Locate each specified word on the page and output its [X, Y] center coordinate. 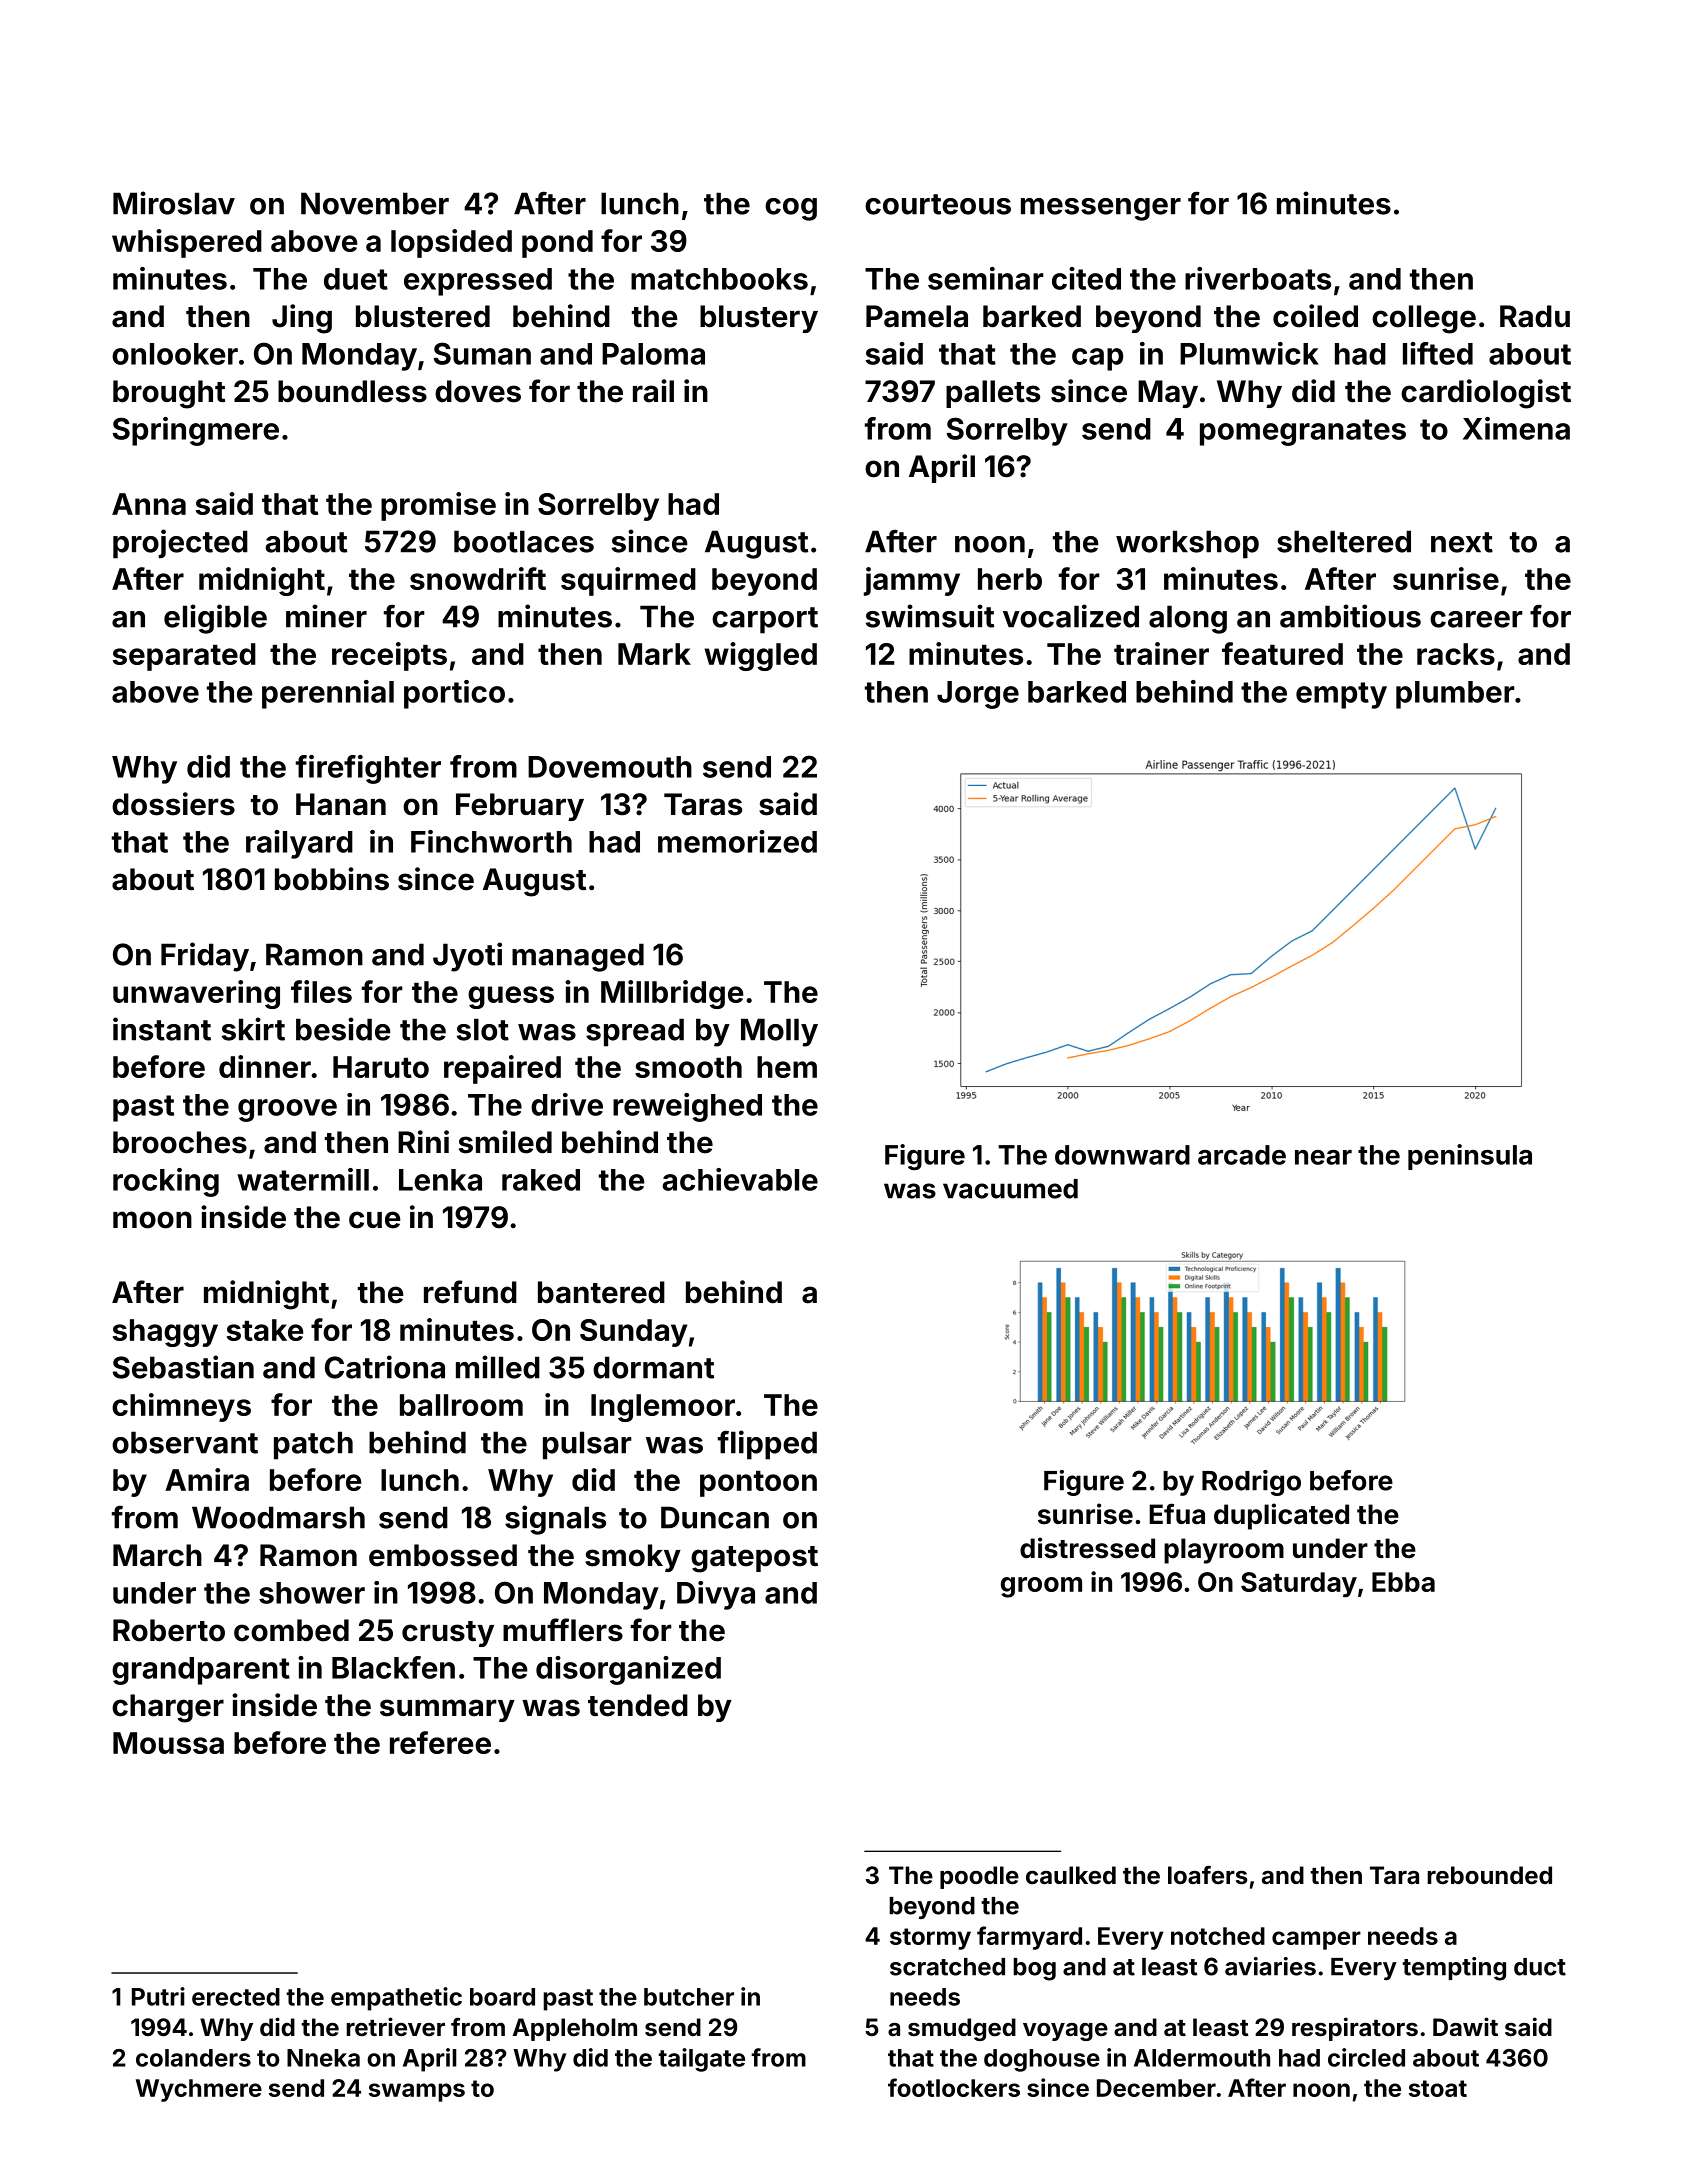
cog [791, 209]
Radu [1535, 316]
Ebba [1403, 1582]
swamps [417, 2092]
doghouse [1042, 2060]
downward [1122, 1155]
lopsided [451, 243]
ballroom [461, 1405]
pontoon [758, 1484]
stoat [1438, 2088]
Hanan [341, 804]
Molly [779, 1032]
